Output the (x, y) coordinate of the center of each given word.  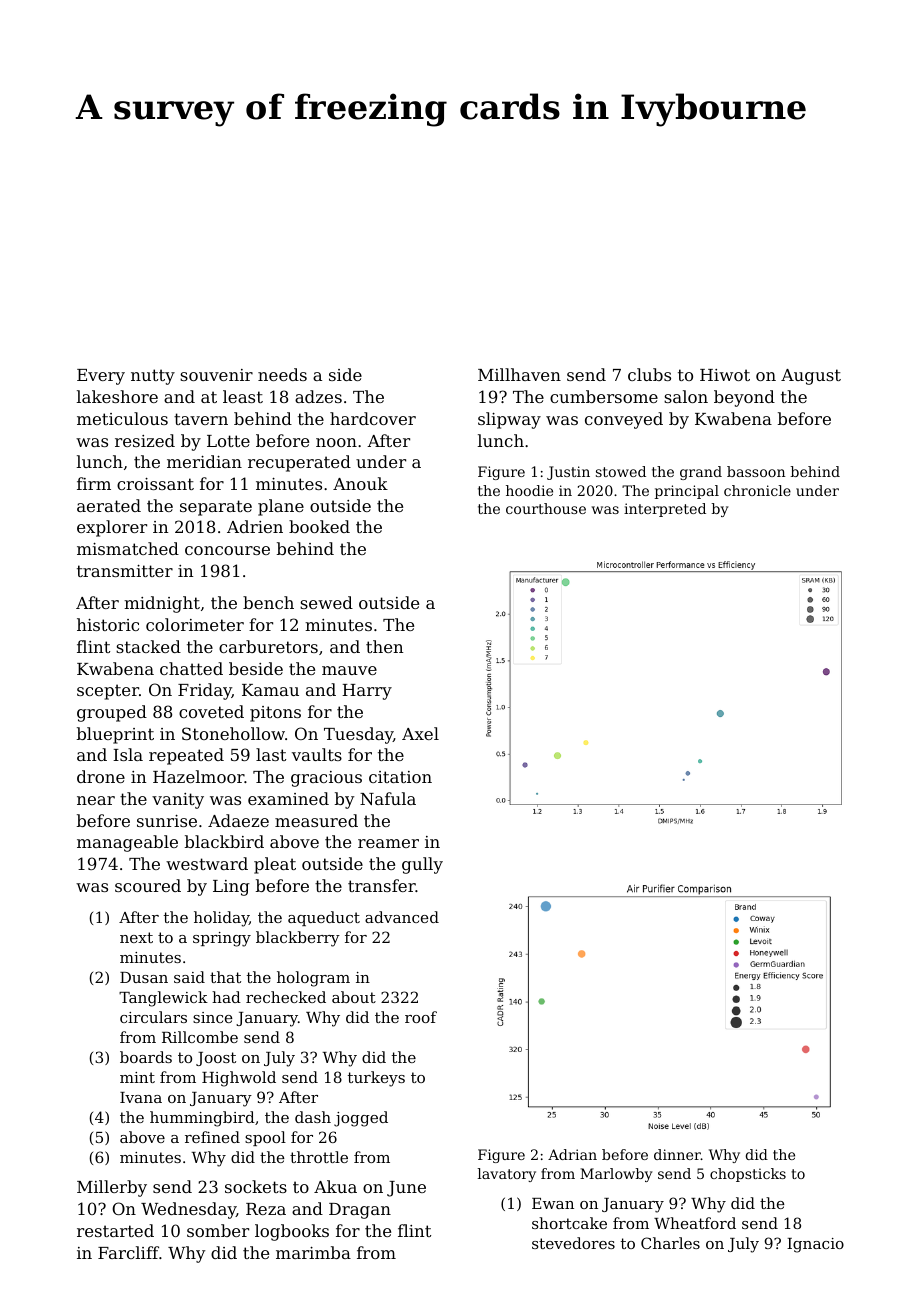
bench (268, 602)
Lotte (228, 441)
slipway (509, 420)
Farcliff (128, 1252)
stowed (621, 471)
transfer (382, 885)
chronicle (757, 490)
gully (422, 865)
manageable (127, 843)
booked (319, 526)
